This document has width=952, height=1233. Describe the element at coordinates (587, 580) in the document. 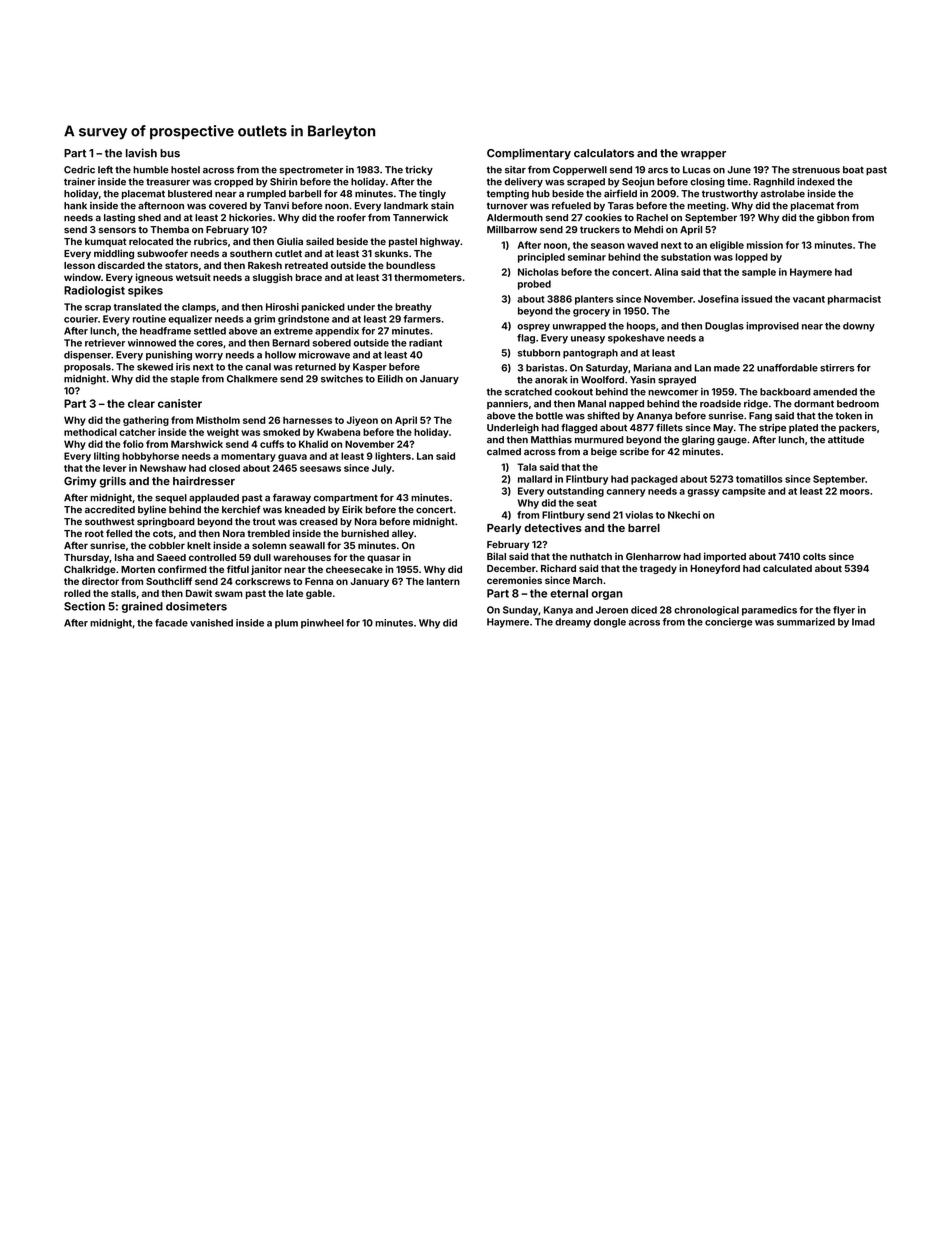

I see `March` at that location.
